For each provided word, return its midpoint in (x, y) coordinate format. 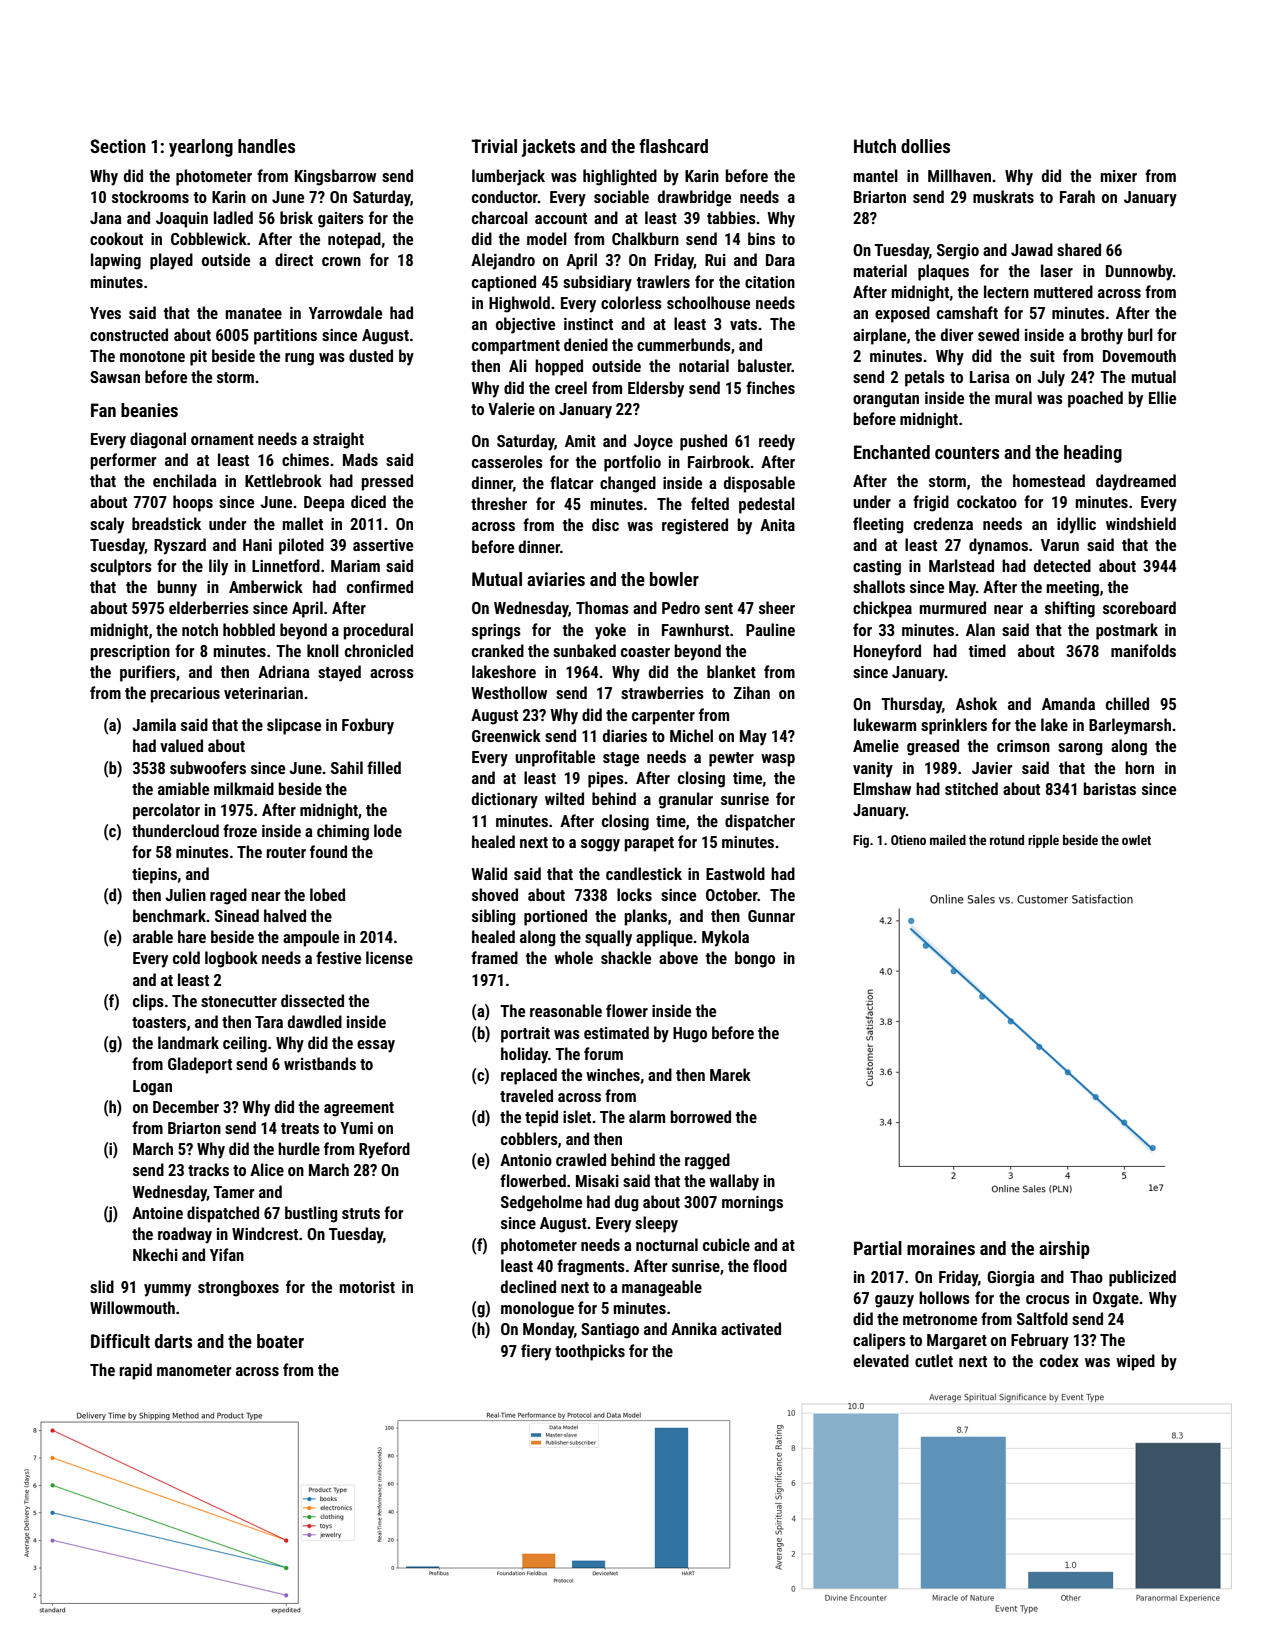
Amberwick (266, 586)
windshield (1141, 523)
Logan (152, 1088)
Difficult (120, 1341)
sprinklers (954, 726)
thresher (499, 503)
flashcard (673, 146)
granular (686, 800)
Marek (730, 1074)
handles (266, 146)
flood (770, 1265)
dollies (925, 146)
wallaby (734, 1182)
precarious (185, 695)
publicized (1142, 1278)
